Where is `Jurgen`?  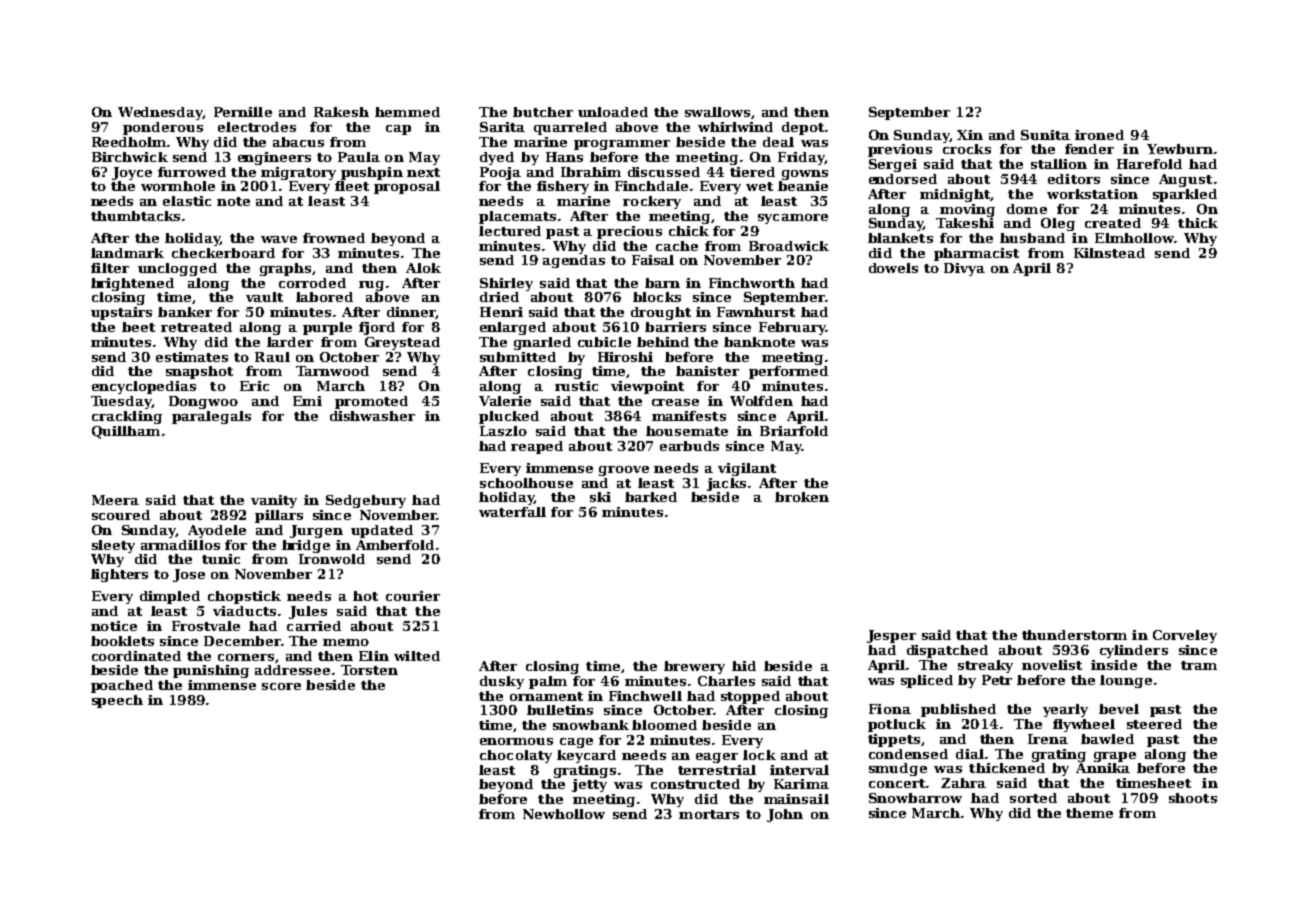
Jurgen is located at coordinates (316, 531).
